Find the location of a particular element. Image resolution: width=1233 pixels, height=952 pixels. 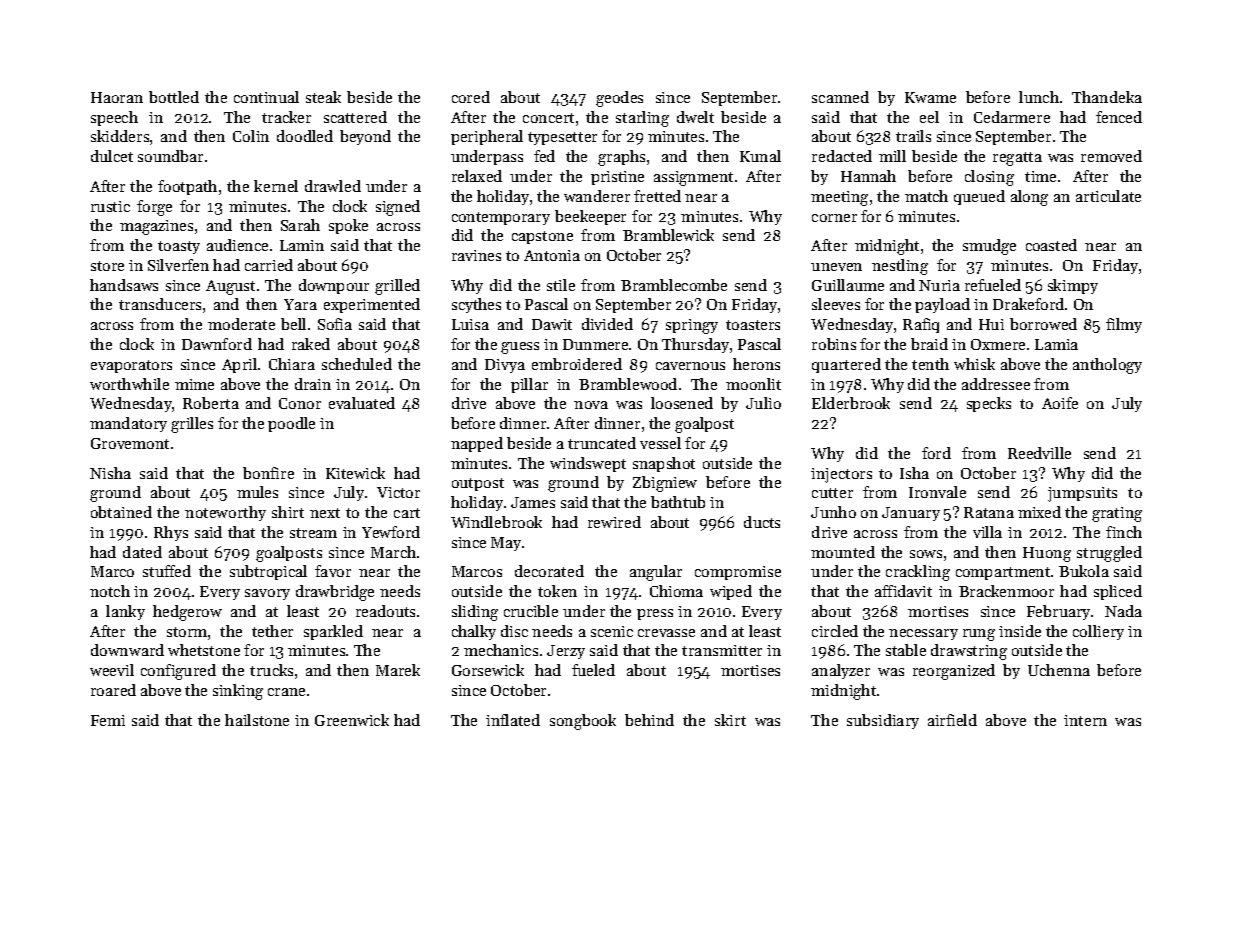

Thandeka is located at coordinates (1107, 97).
